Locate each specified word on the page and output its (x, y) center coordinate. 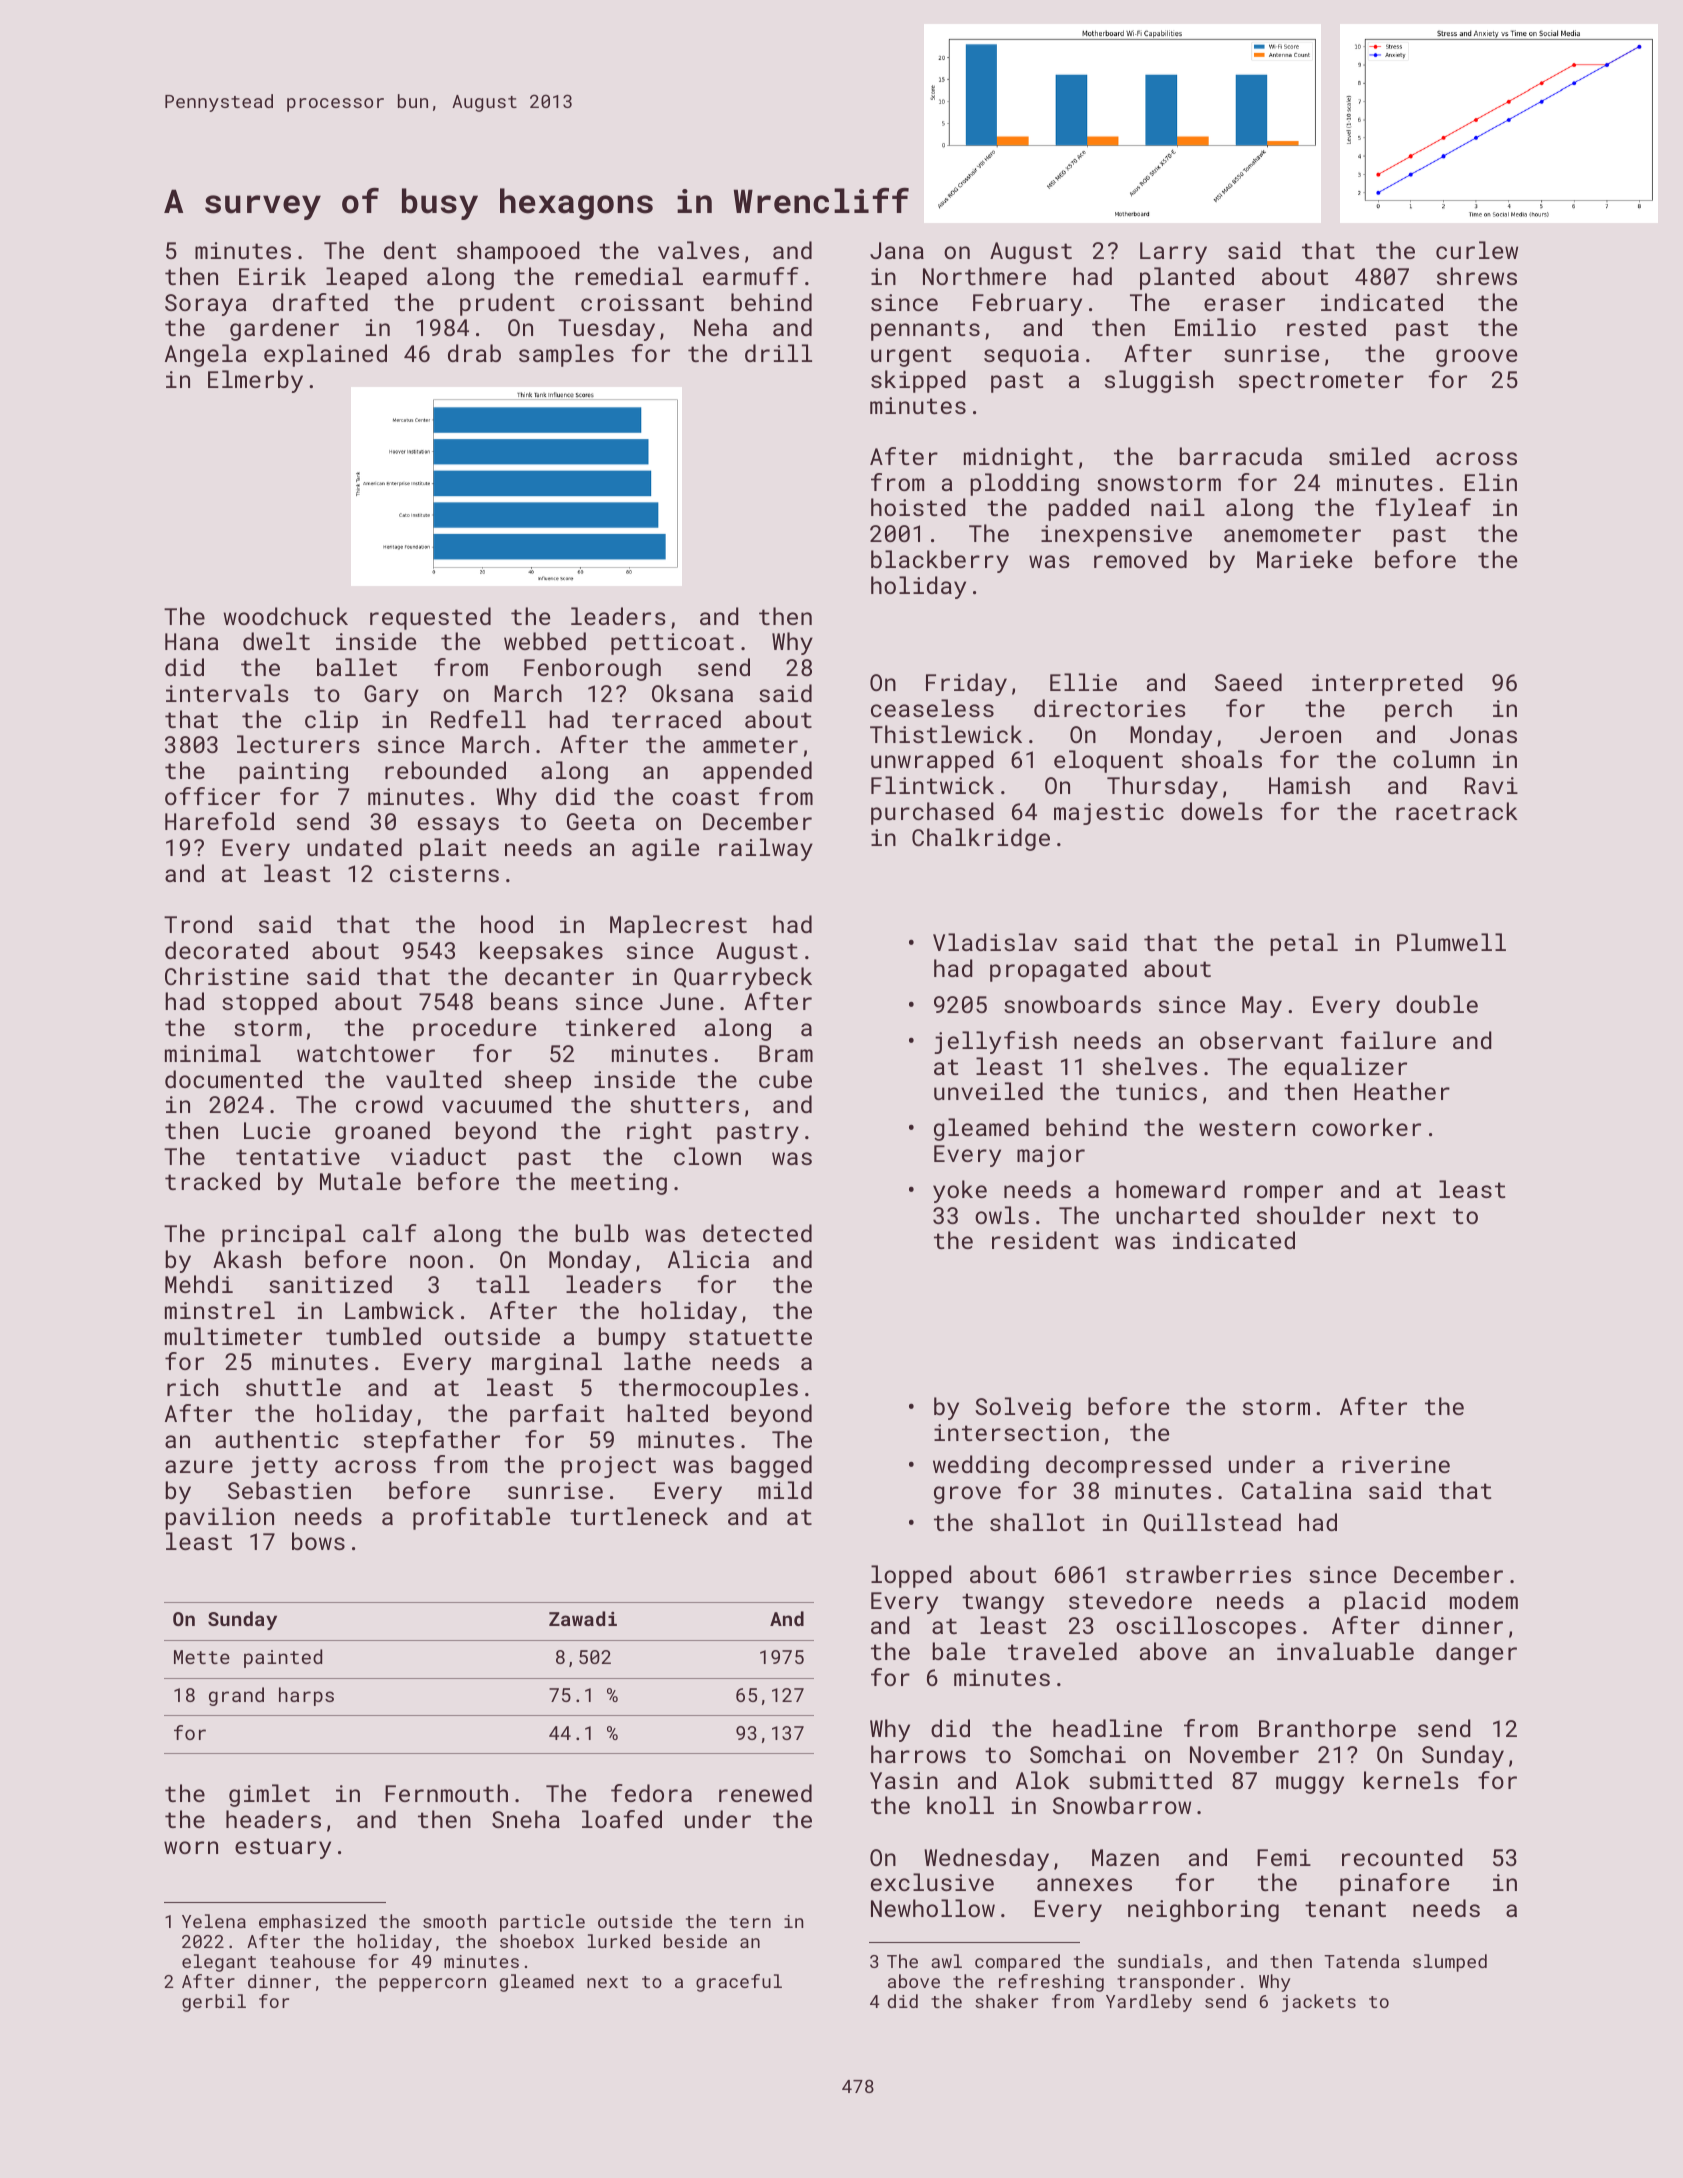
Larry (1173, 253)
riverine (1396, 1464)
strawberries (1208, 1574)
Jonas (1483, 734)
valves (698, 250)
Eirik (272, 276)
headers (273, 1819)
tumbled (373, 1336)
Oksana (692, 693)
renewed (765, 1793)
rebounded (445, 770)
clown (707, 1156)
